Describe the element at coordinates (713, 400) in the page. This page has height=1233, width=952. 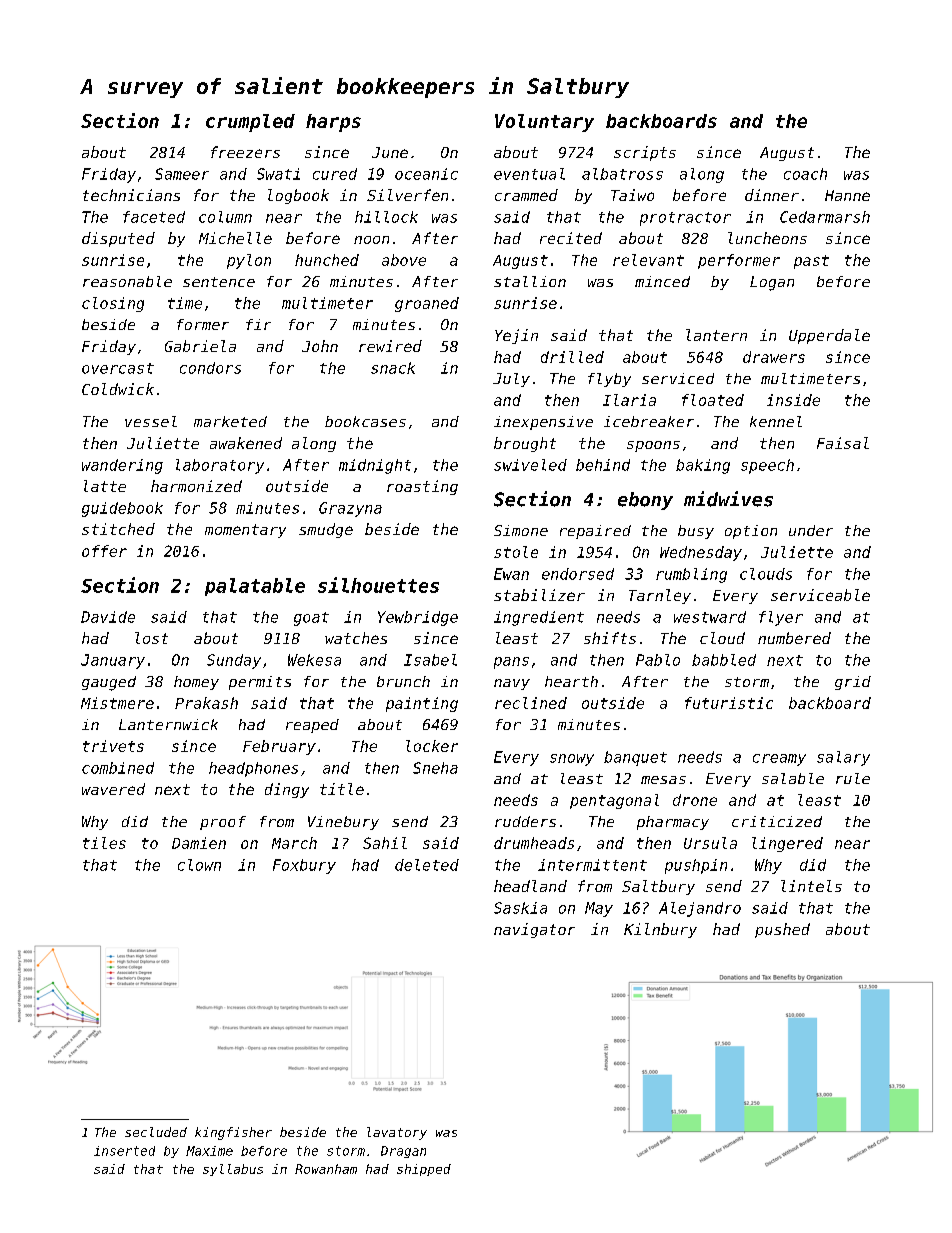
I see `floated` at that location.
